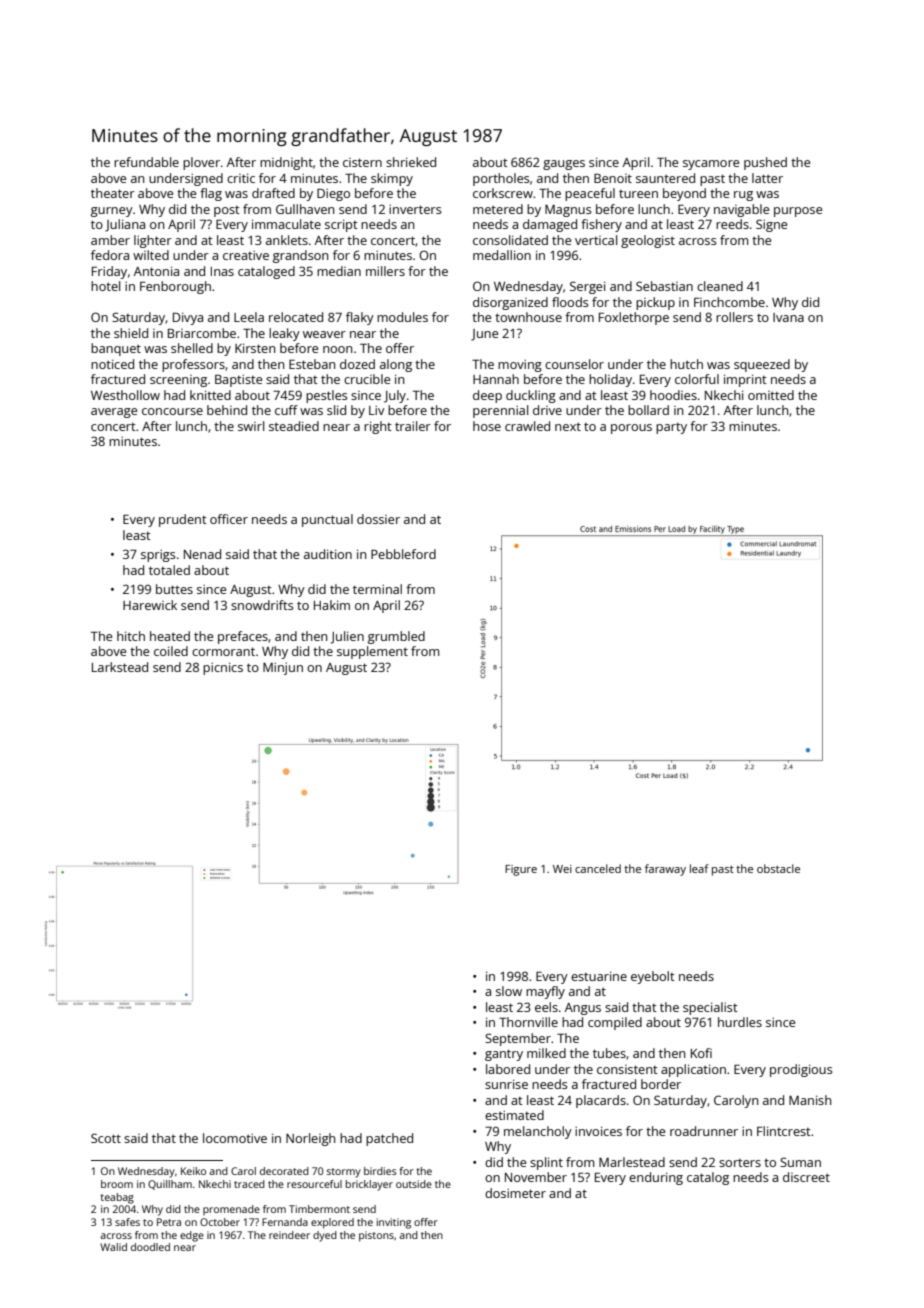 This screenshot has height=1308, width=924. I want to click on estimated, so click(514, 1115).
